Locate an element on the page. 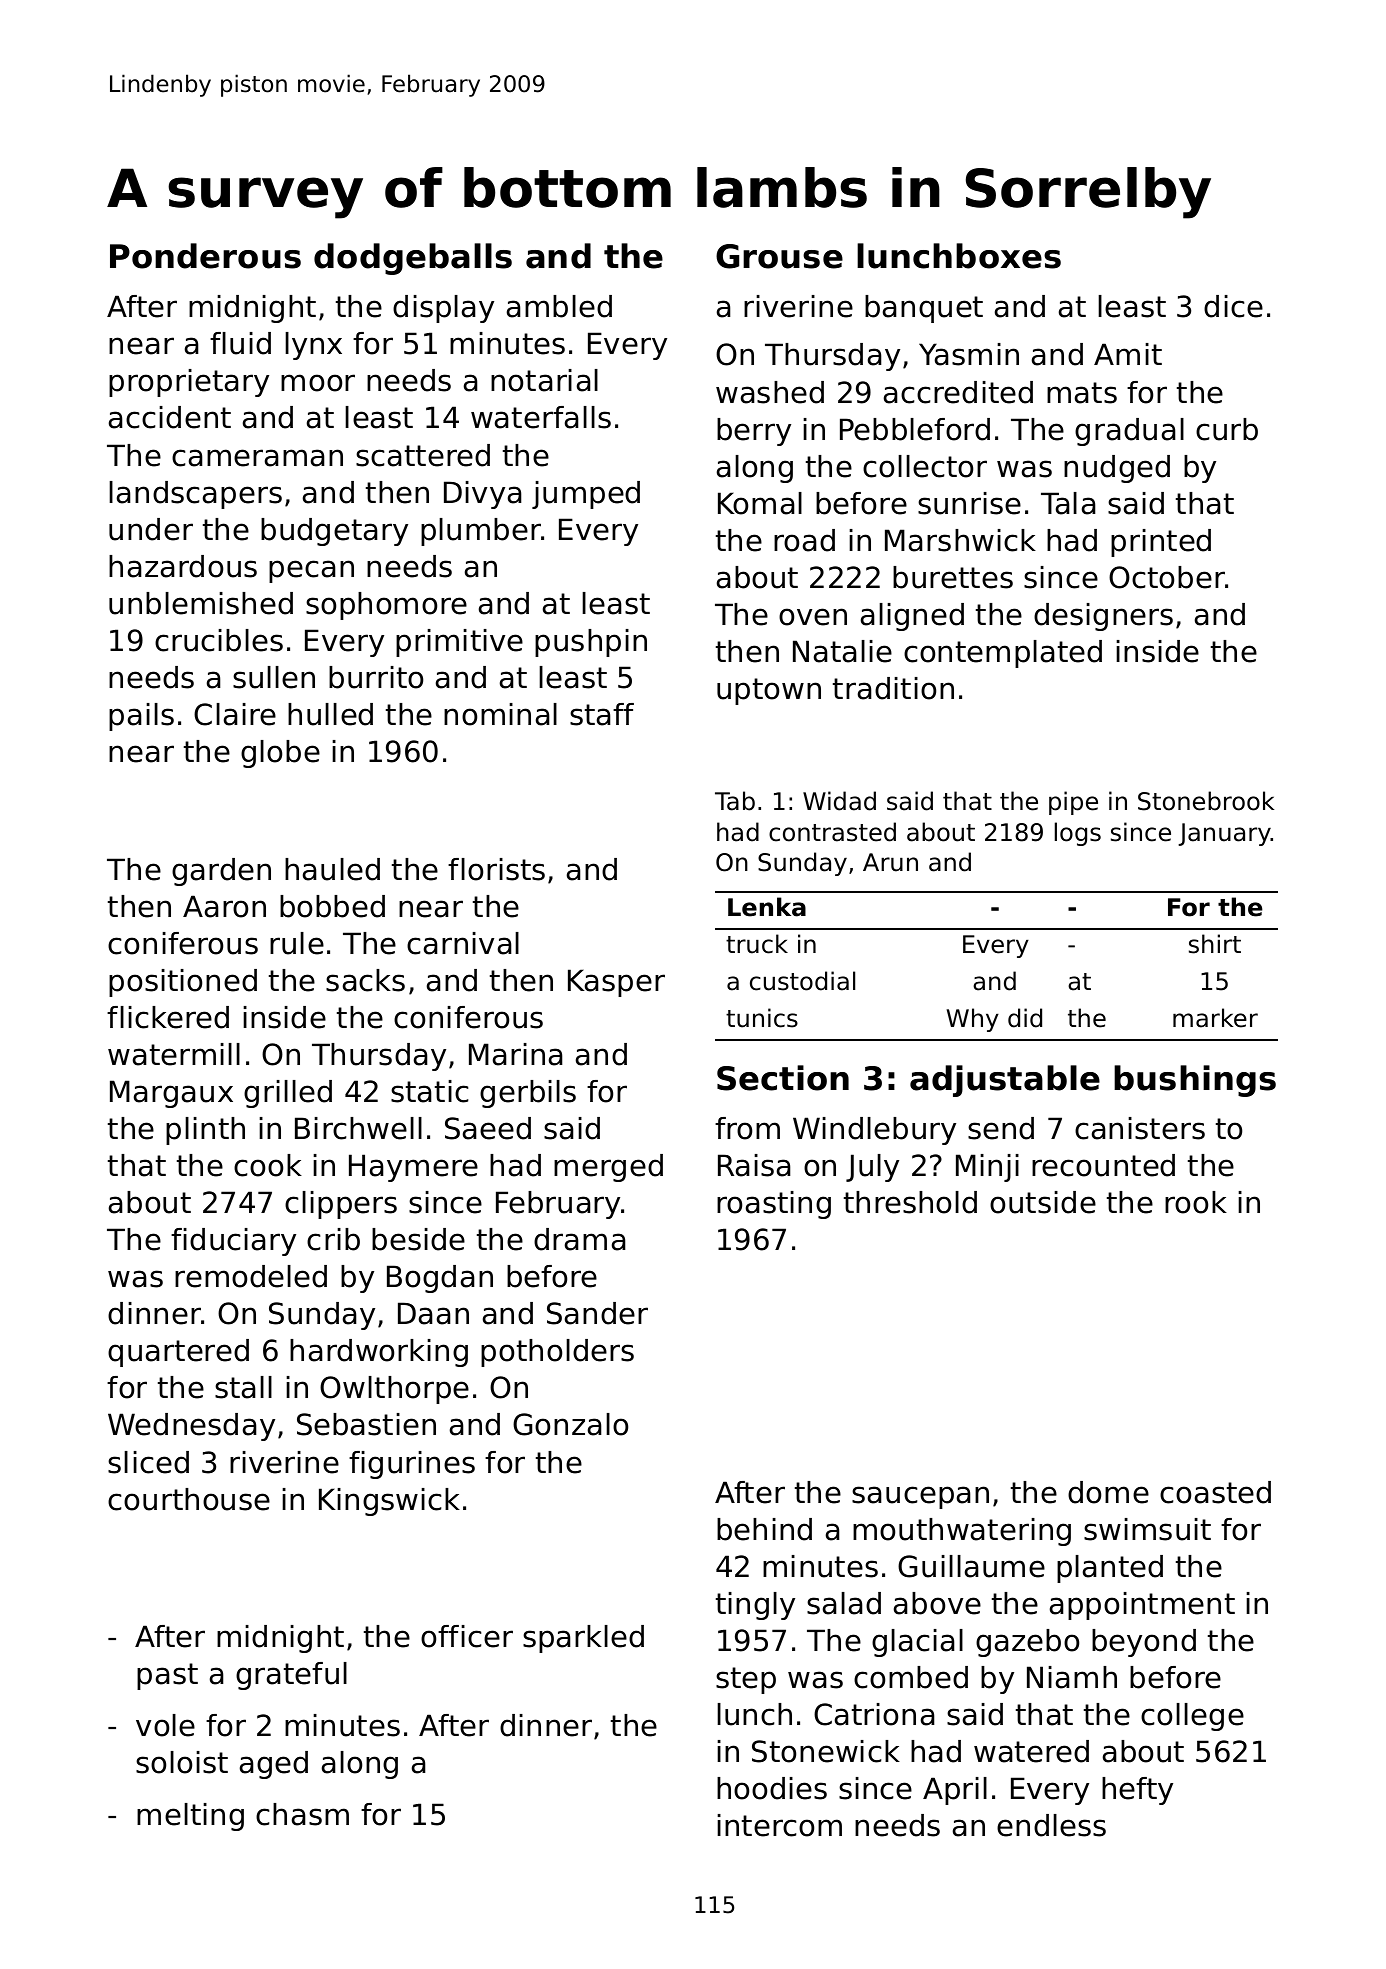 The width and height of the document is (1386, 1969). grateful is located at coordinates (291, 1676).
